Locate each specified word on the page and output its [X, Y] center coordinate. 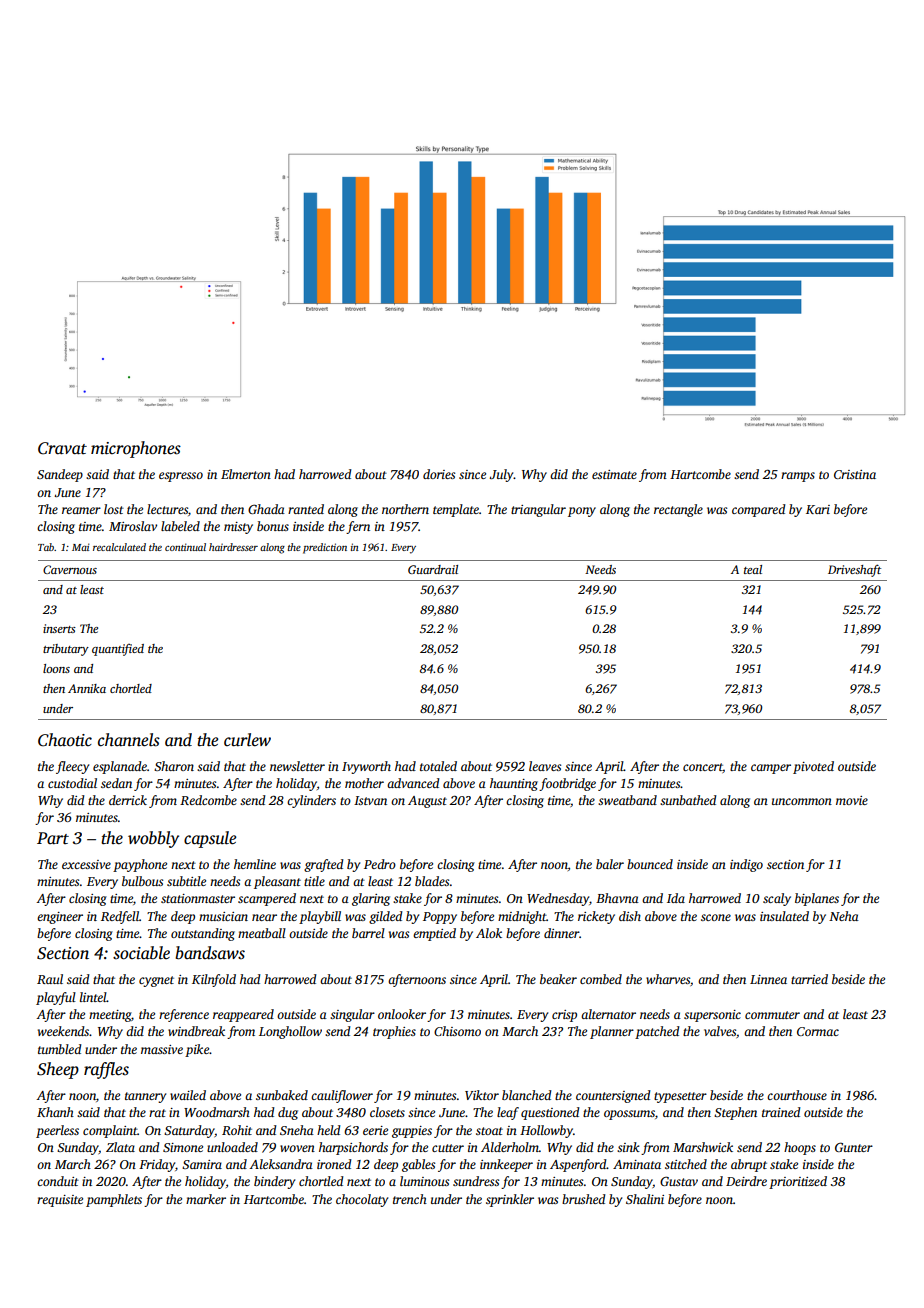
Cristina [855, 474]
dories [439, 474]
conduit [58, 1181]
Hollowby [546, 1131]
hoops [800, 1148]
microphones [136, 449]
